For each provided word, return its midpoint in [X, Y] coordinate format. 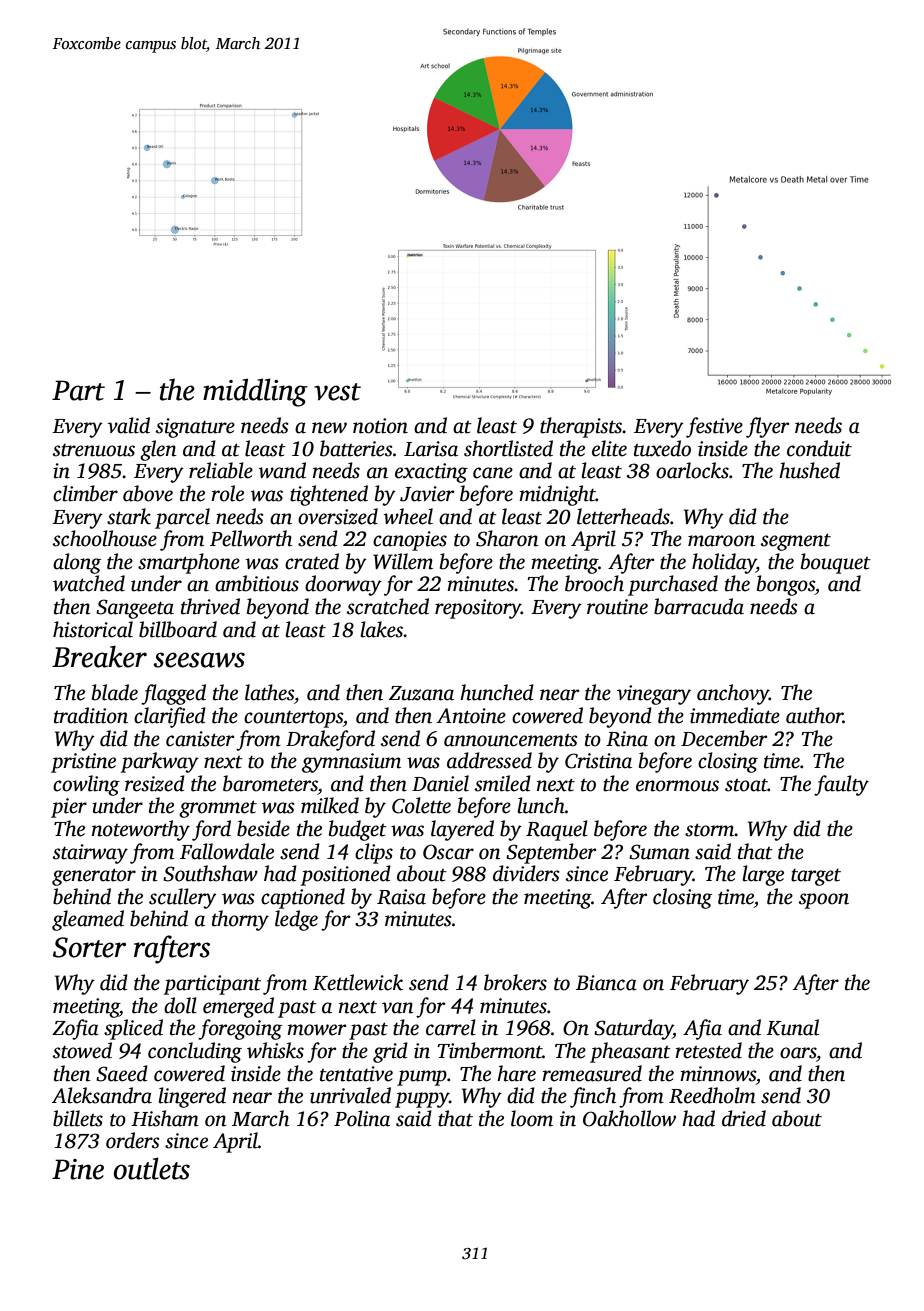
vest [337, 392]
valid [128, 425]
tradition [91, 715]
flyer [767, 427]
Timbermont [490, 1050]
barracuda [699, 606]
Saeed [122, 1073]
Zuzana [421, 693]
